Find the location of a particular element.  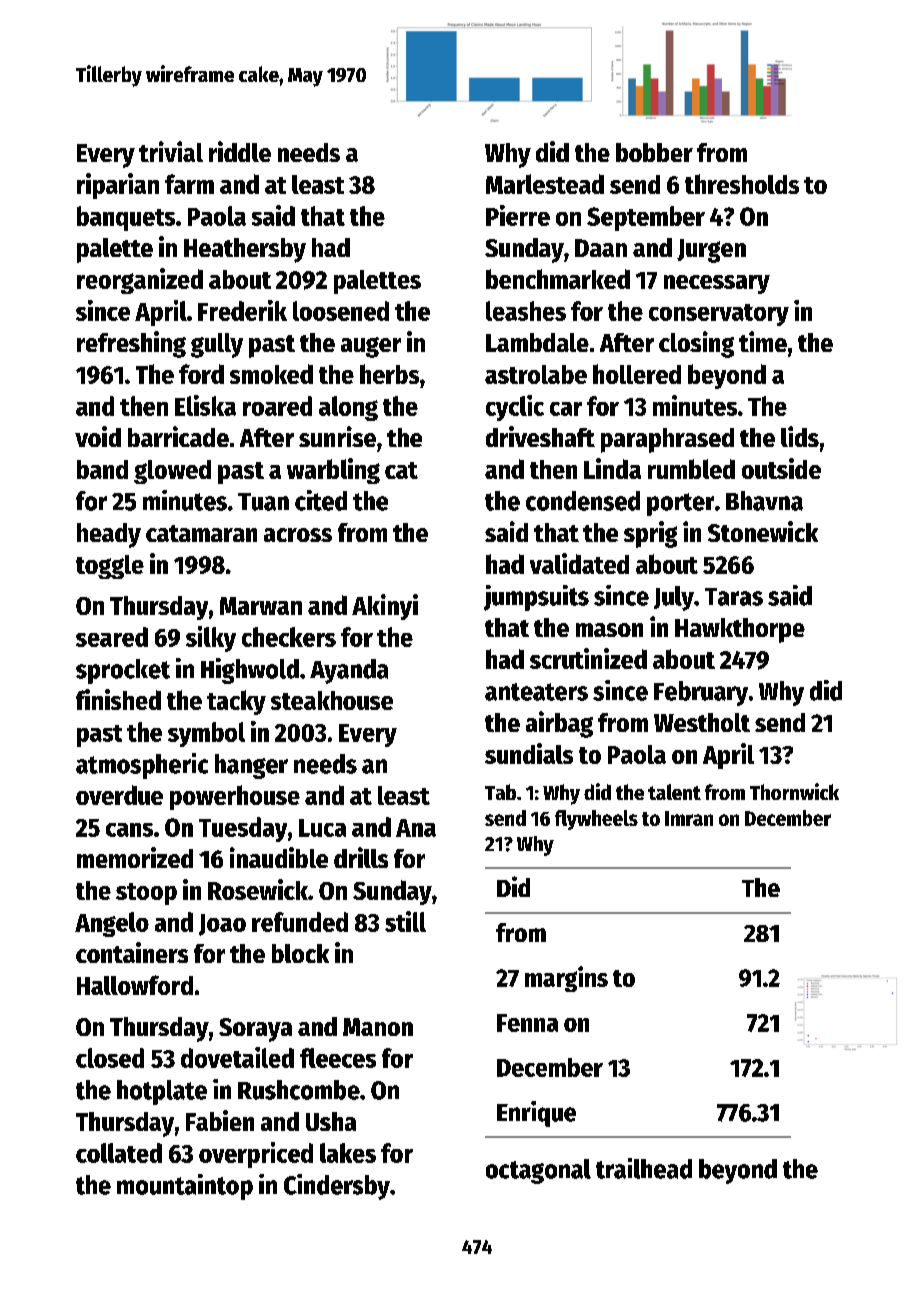

flywheels is located at coordinates (596, 820).
